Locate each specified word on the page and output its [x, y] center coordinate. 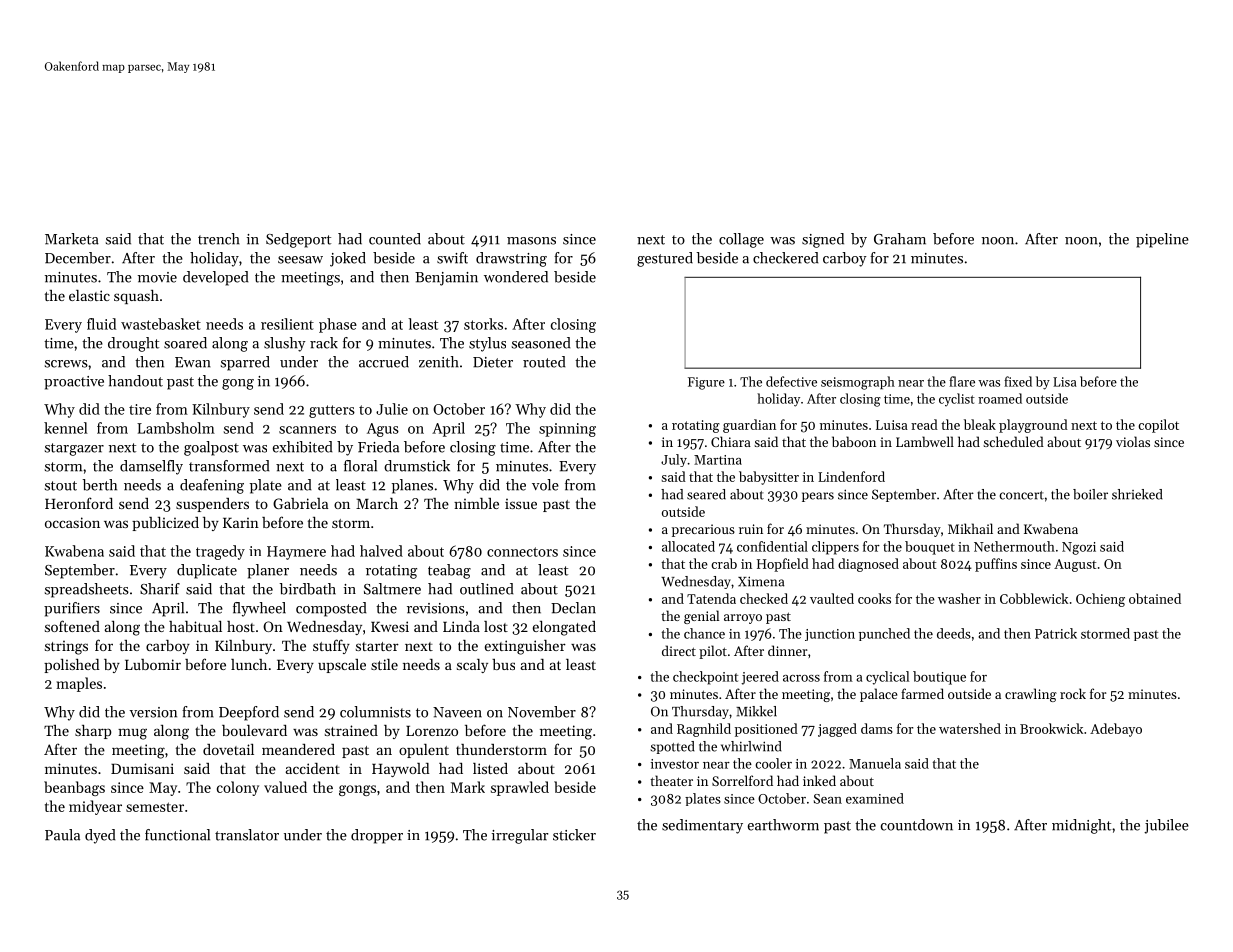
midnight [1081, 826]
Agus [383, 430]
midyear [95, 807]
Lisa [1065, 382]
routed [544, 362]
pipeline [1162, 240]
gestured [665, 259]
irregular [520, 836]
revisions [436, 608]
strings [66, 647]
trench [219, 239]
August [1075, 565]
